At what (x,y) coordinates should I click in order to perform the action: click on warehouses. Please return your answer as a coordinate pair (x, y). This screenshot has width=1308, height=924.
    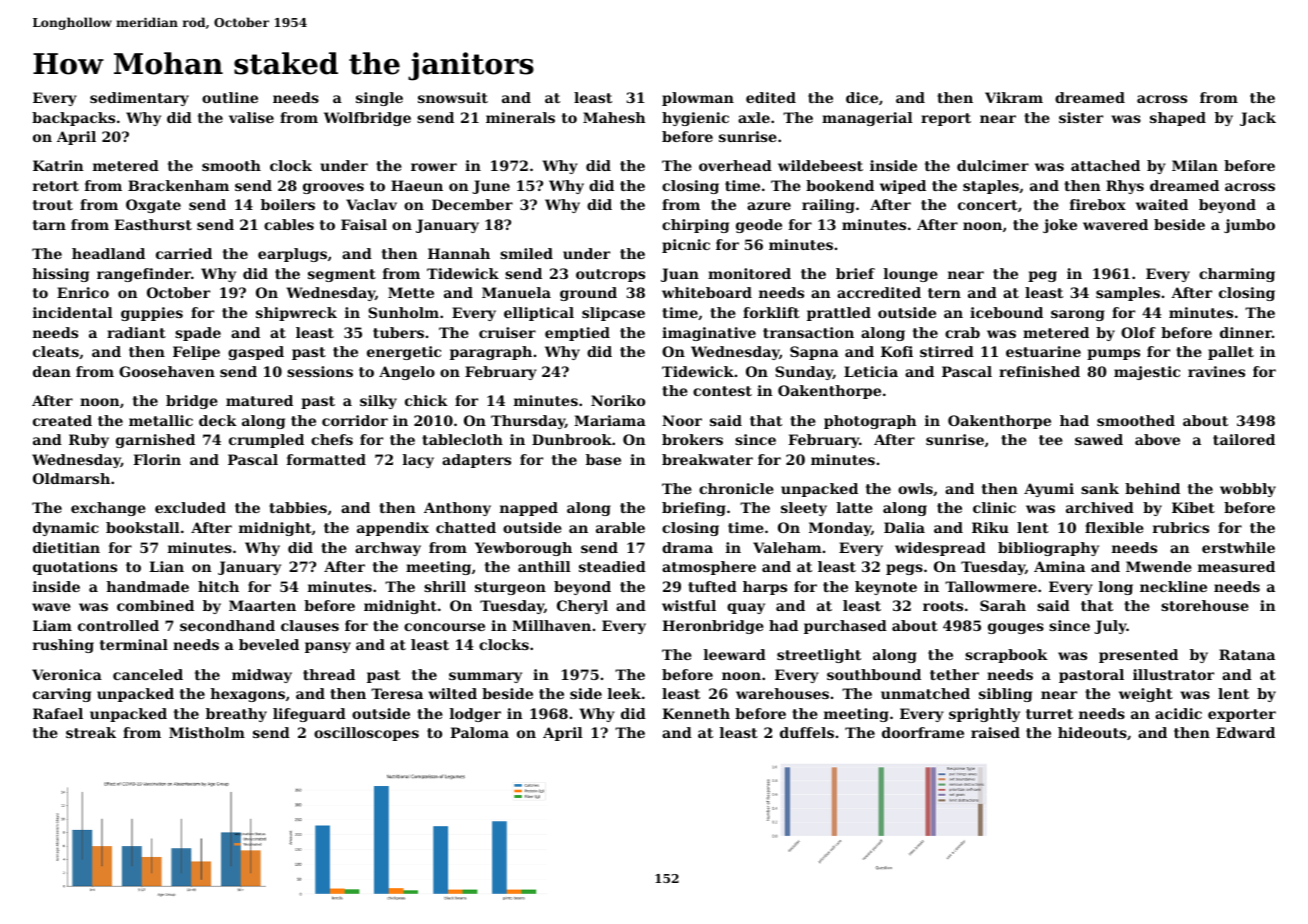
    Looking at the image, I should click on (782, 693).
